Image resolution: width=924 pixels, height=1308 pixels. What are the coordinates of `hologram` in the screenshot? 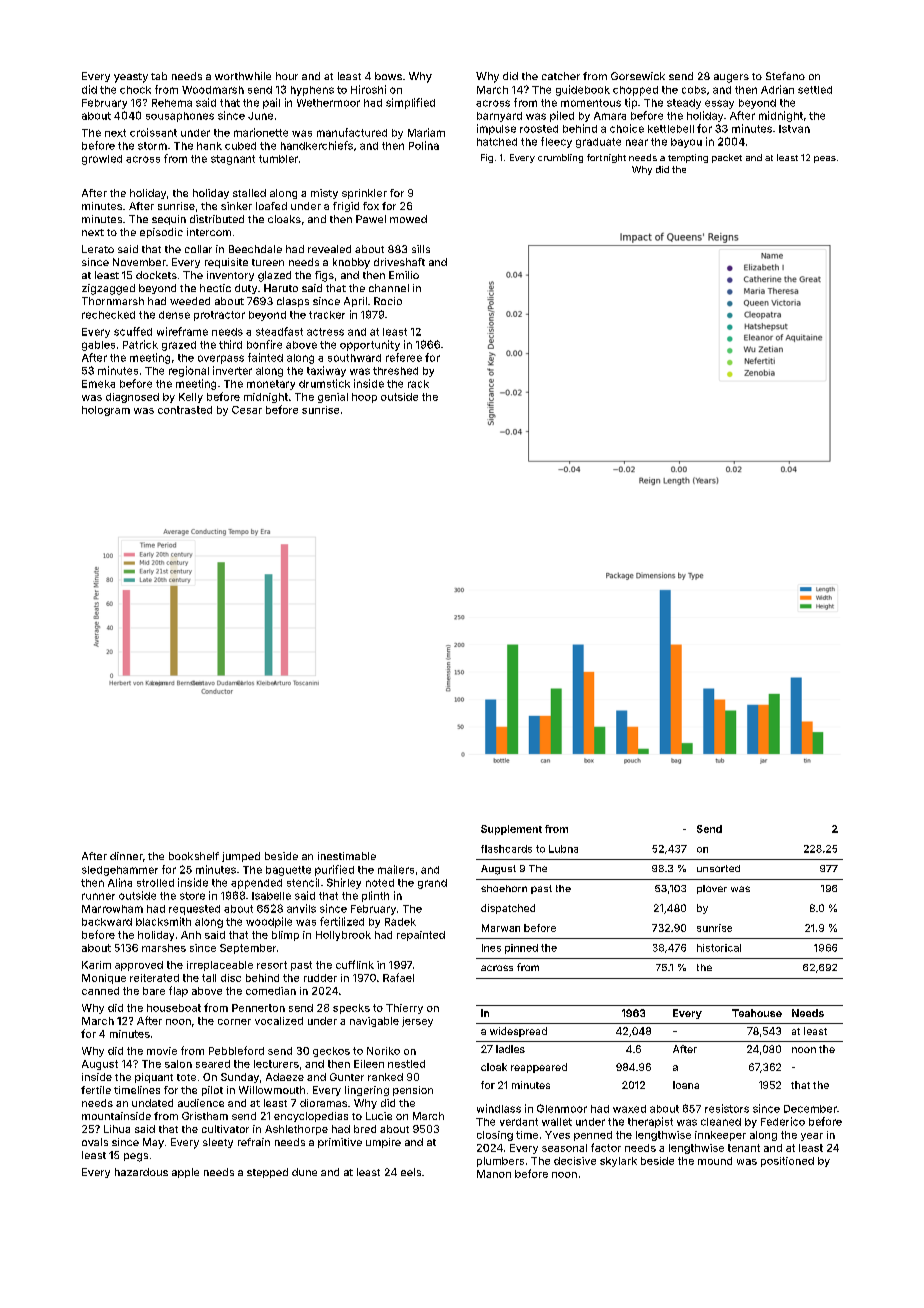 It's located at (106, 411).
